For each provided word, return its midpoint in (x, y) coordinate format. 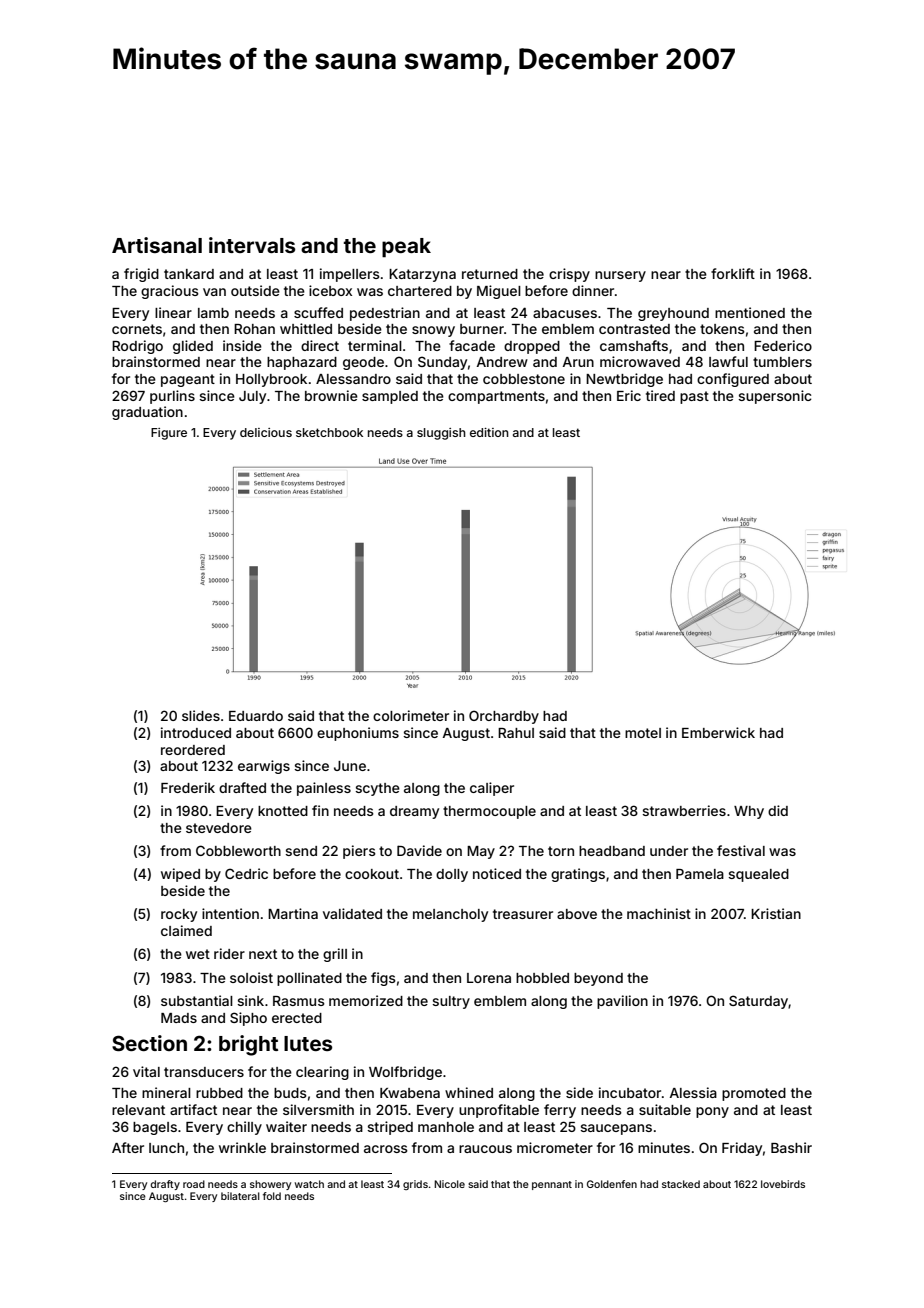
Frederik (188, 787)
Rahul (516, 733)
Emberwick (718, 732)
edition (489, 432)
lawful (728, 361)
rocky (179, 915)
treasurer (523, 914)
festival (741, 850)
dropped (532, 347)
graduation (147, 413)
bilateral (240, 1196)
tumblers (782, 362)
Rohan (254, 329)
